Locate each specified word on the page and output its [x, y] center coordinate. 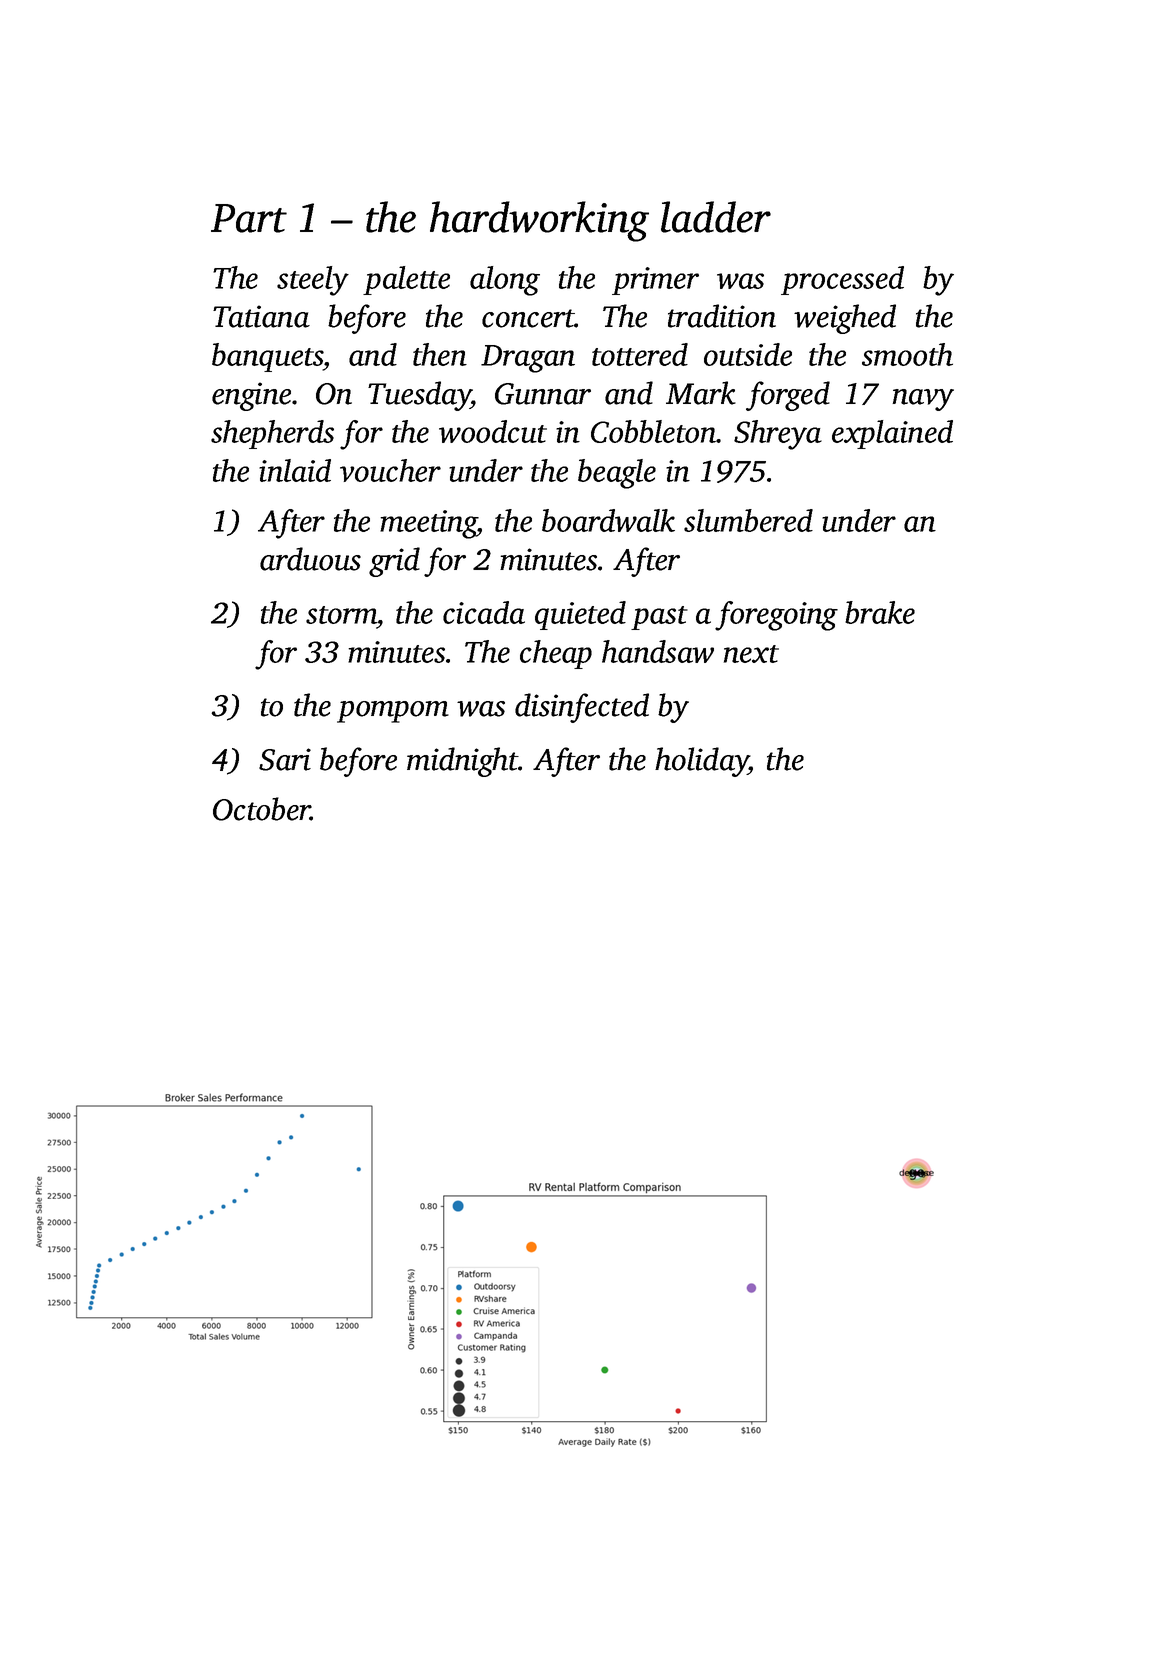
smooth [907, 354]
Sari [285, 759]
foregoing [776, 616]
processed [842, 280]
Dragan [528, 359]
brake [880, 612]
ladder [716, 217]
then [440, 354]
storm [341, 615]
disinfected [582, 708]
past [659, 618]
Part [249, 218]
